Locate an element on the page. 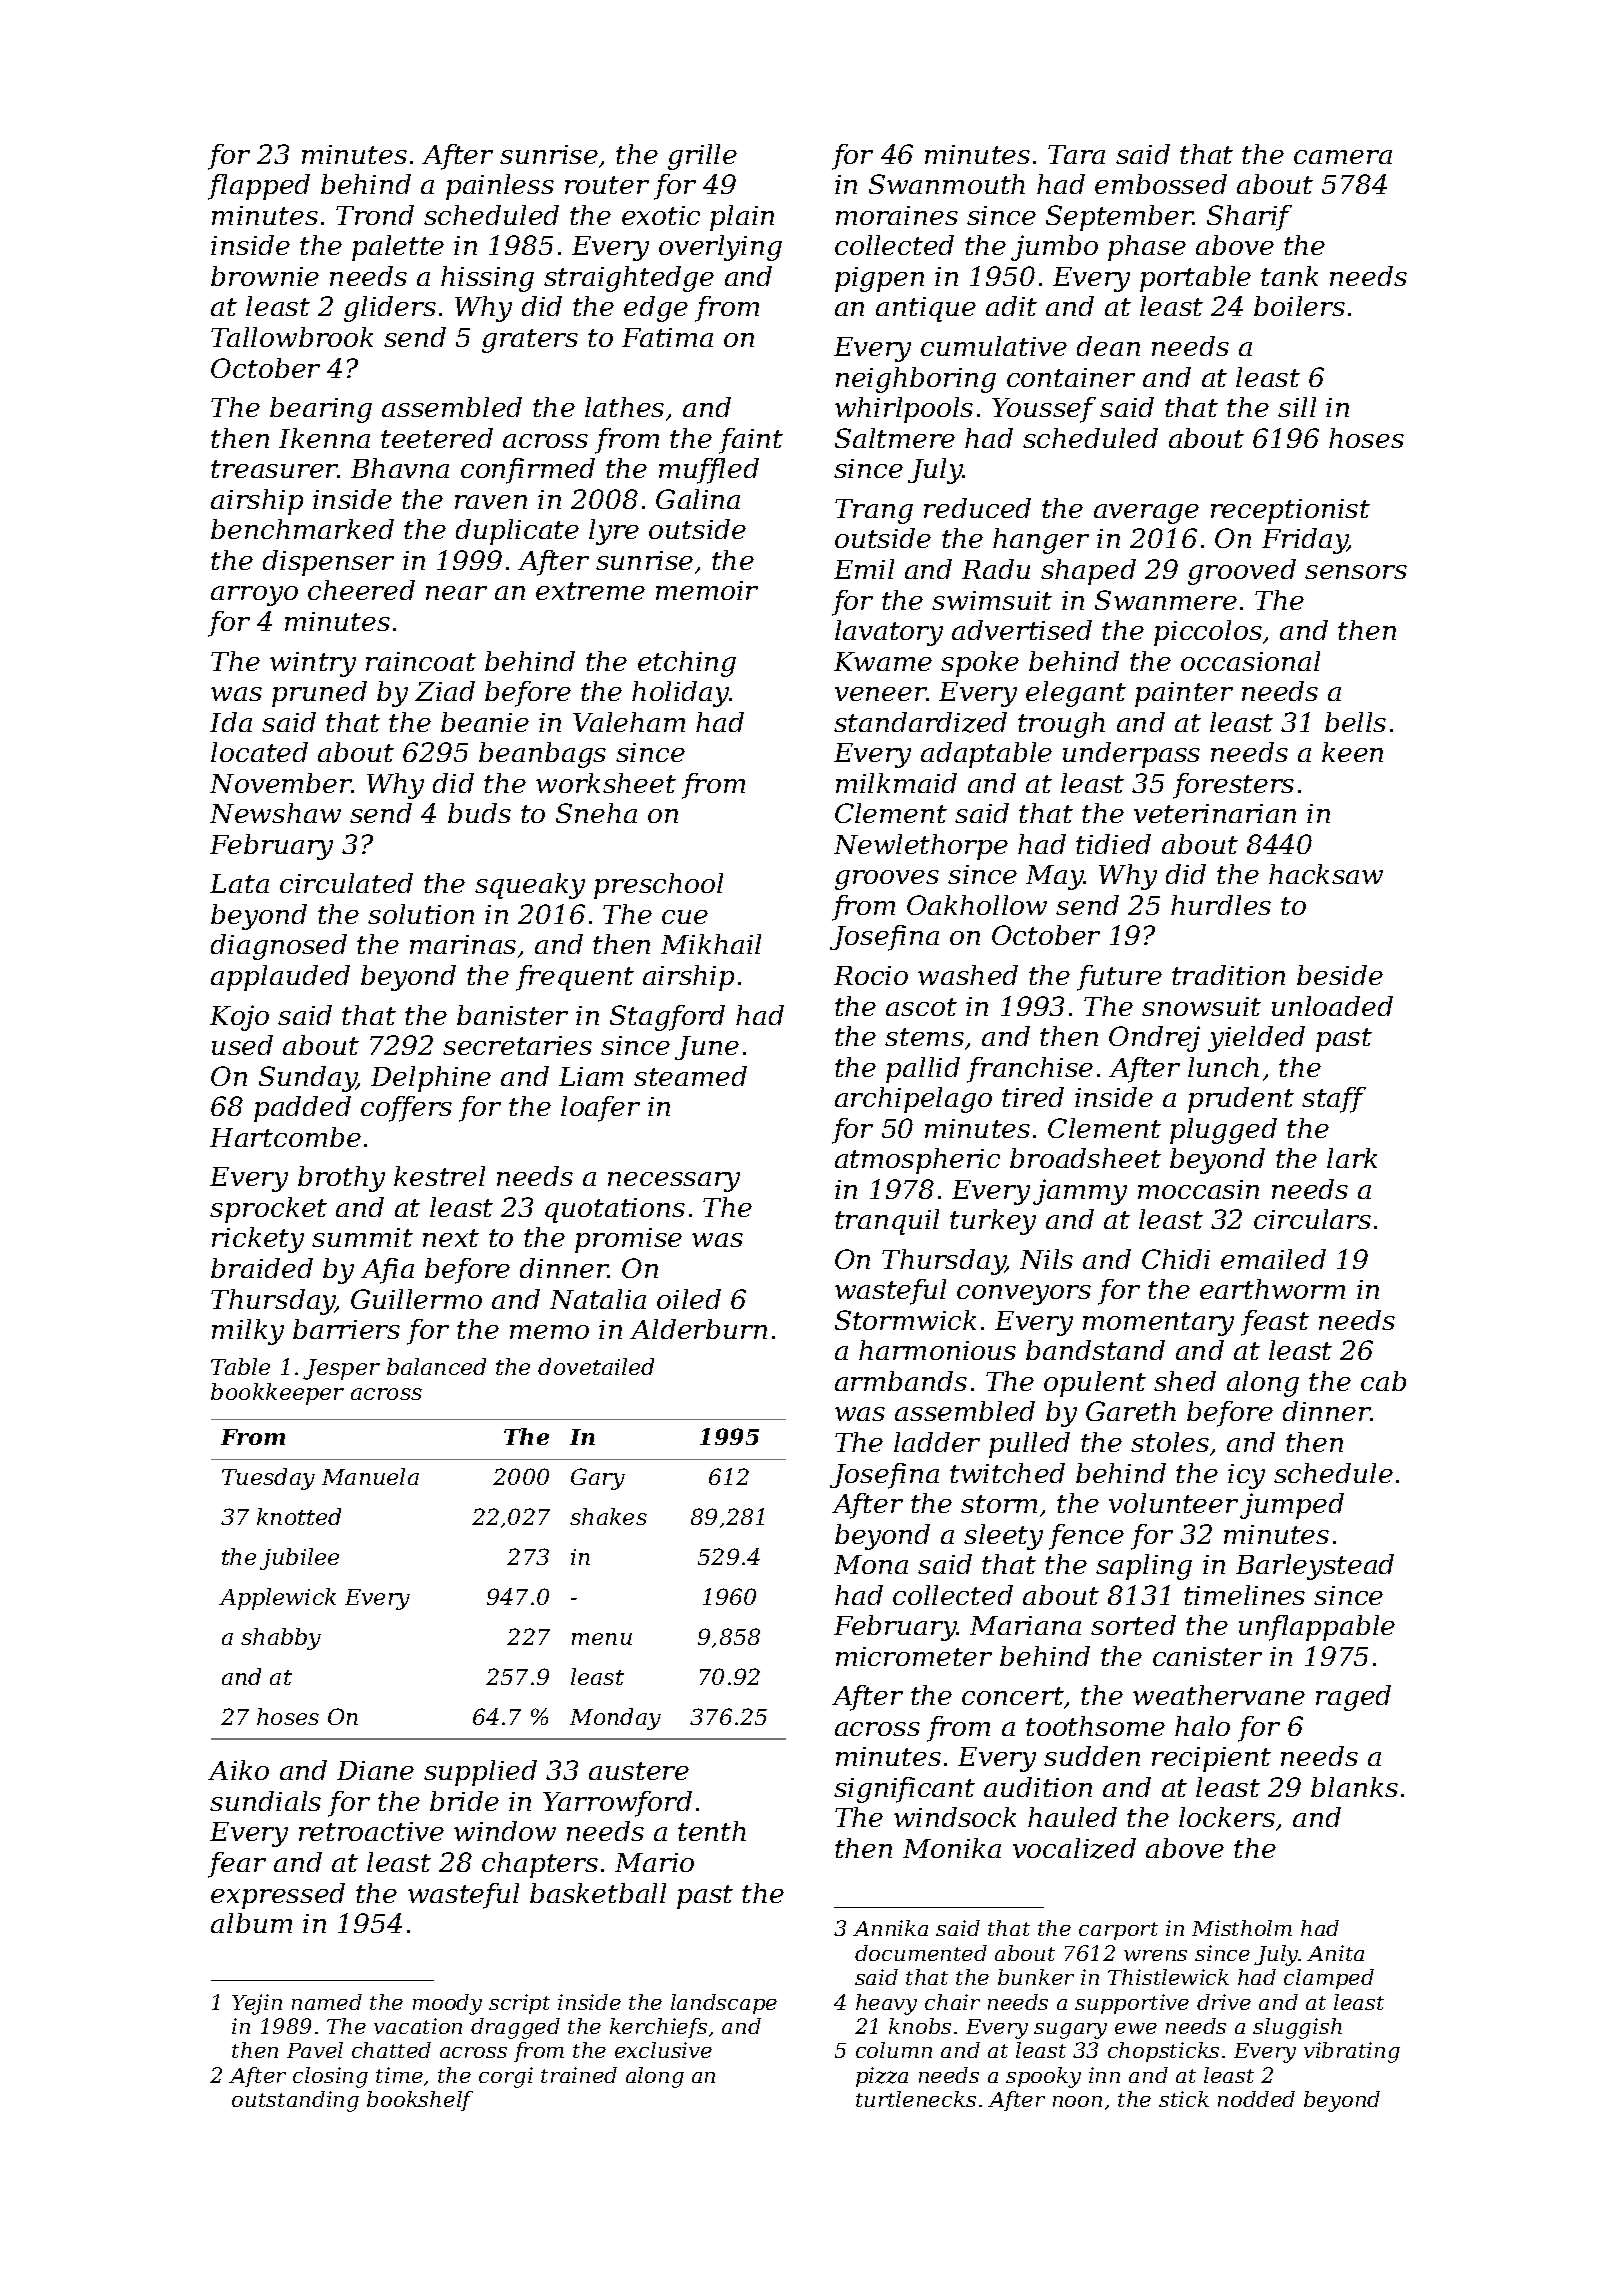  grille is located at coordinates (702, 157).
